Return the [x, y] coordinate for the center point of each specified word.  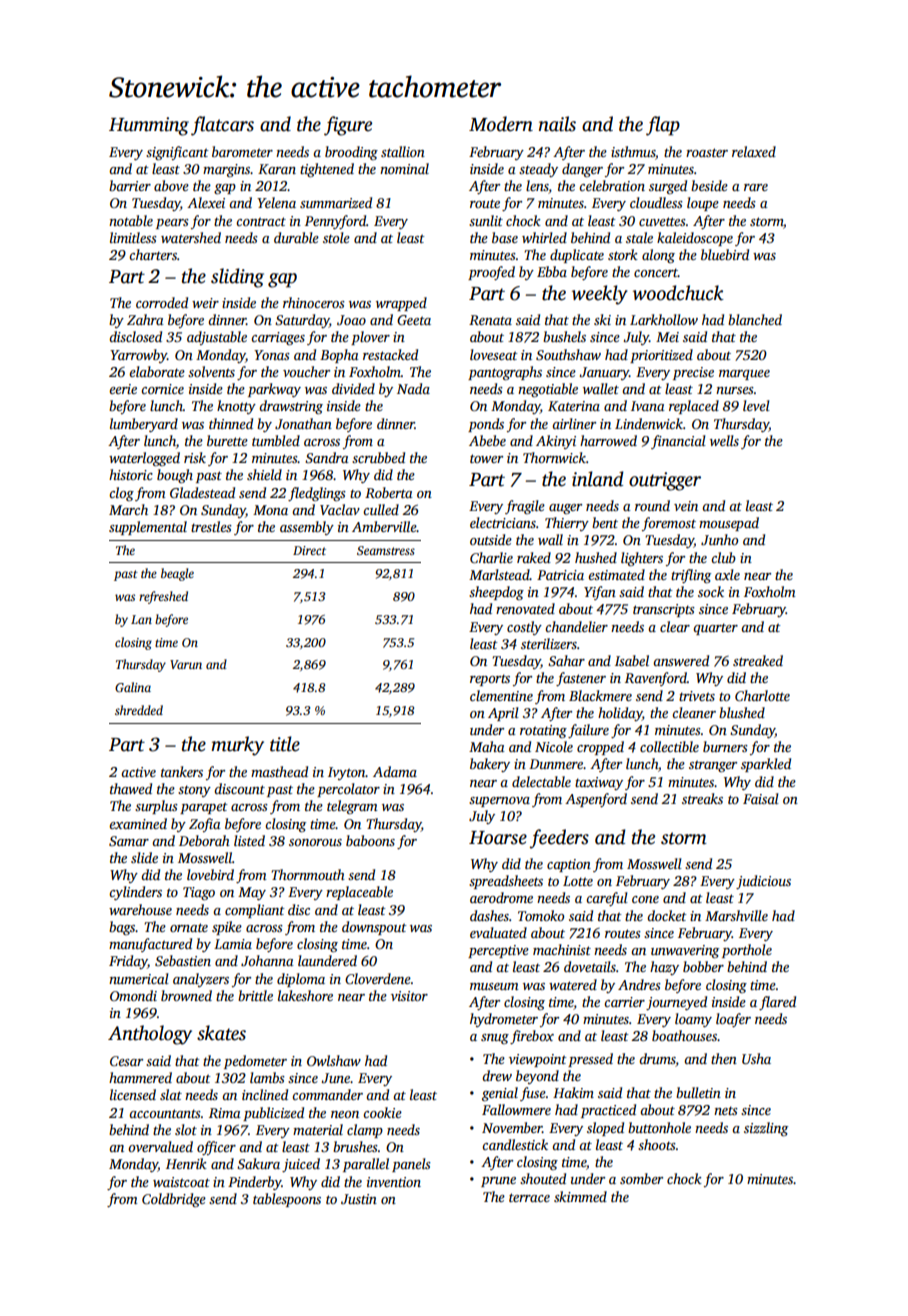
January [604, 373]
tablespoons [287, 1200]
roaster [707, 152]
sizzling [766, 1129]
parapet [204, 808]
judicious [763, 882]
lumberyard [144, 425]
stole [336, 237]
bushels [564, 336]
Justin [359, 1199]
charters [153, 254]
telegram [352, 807]
